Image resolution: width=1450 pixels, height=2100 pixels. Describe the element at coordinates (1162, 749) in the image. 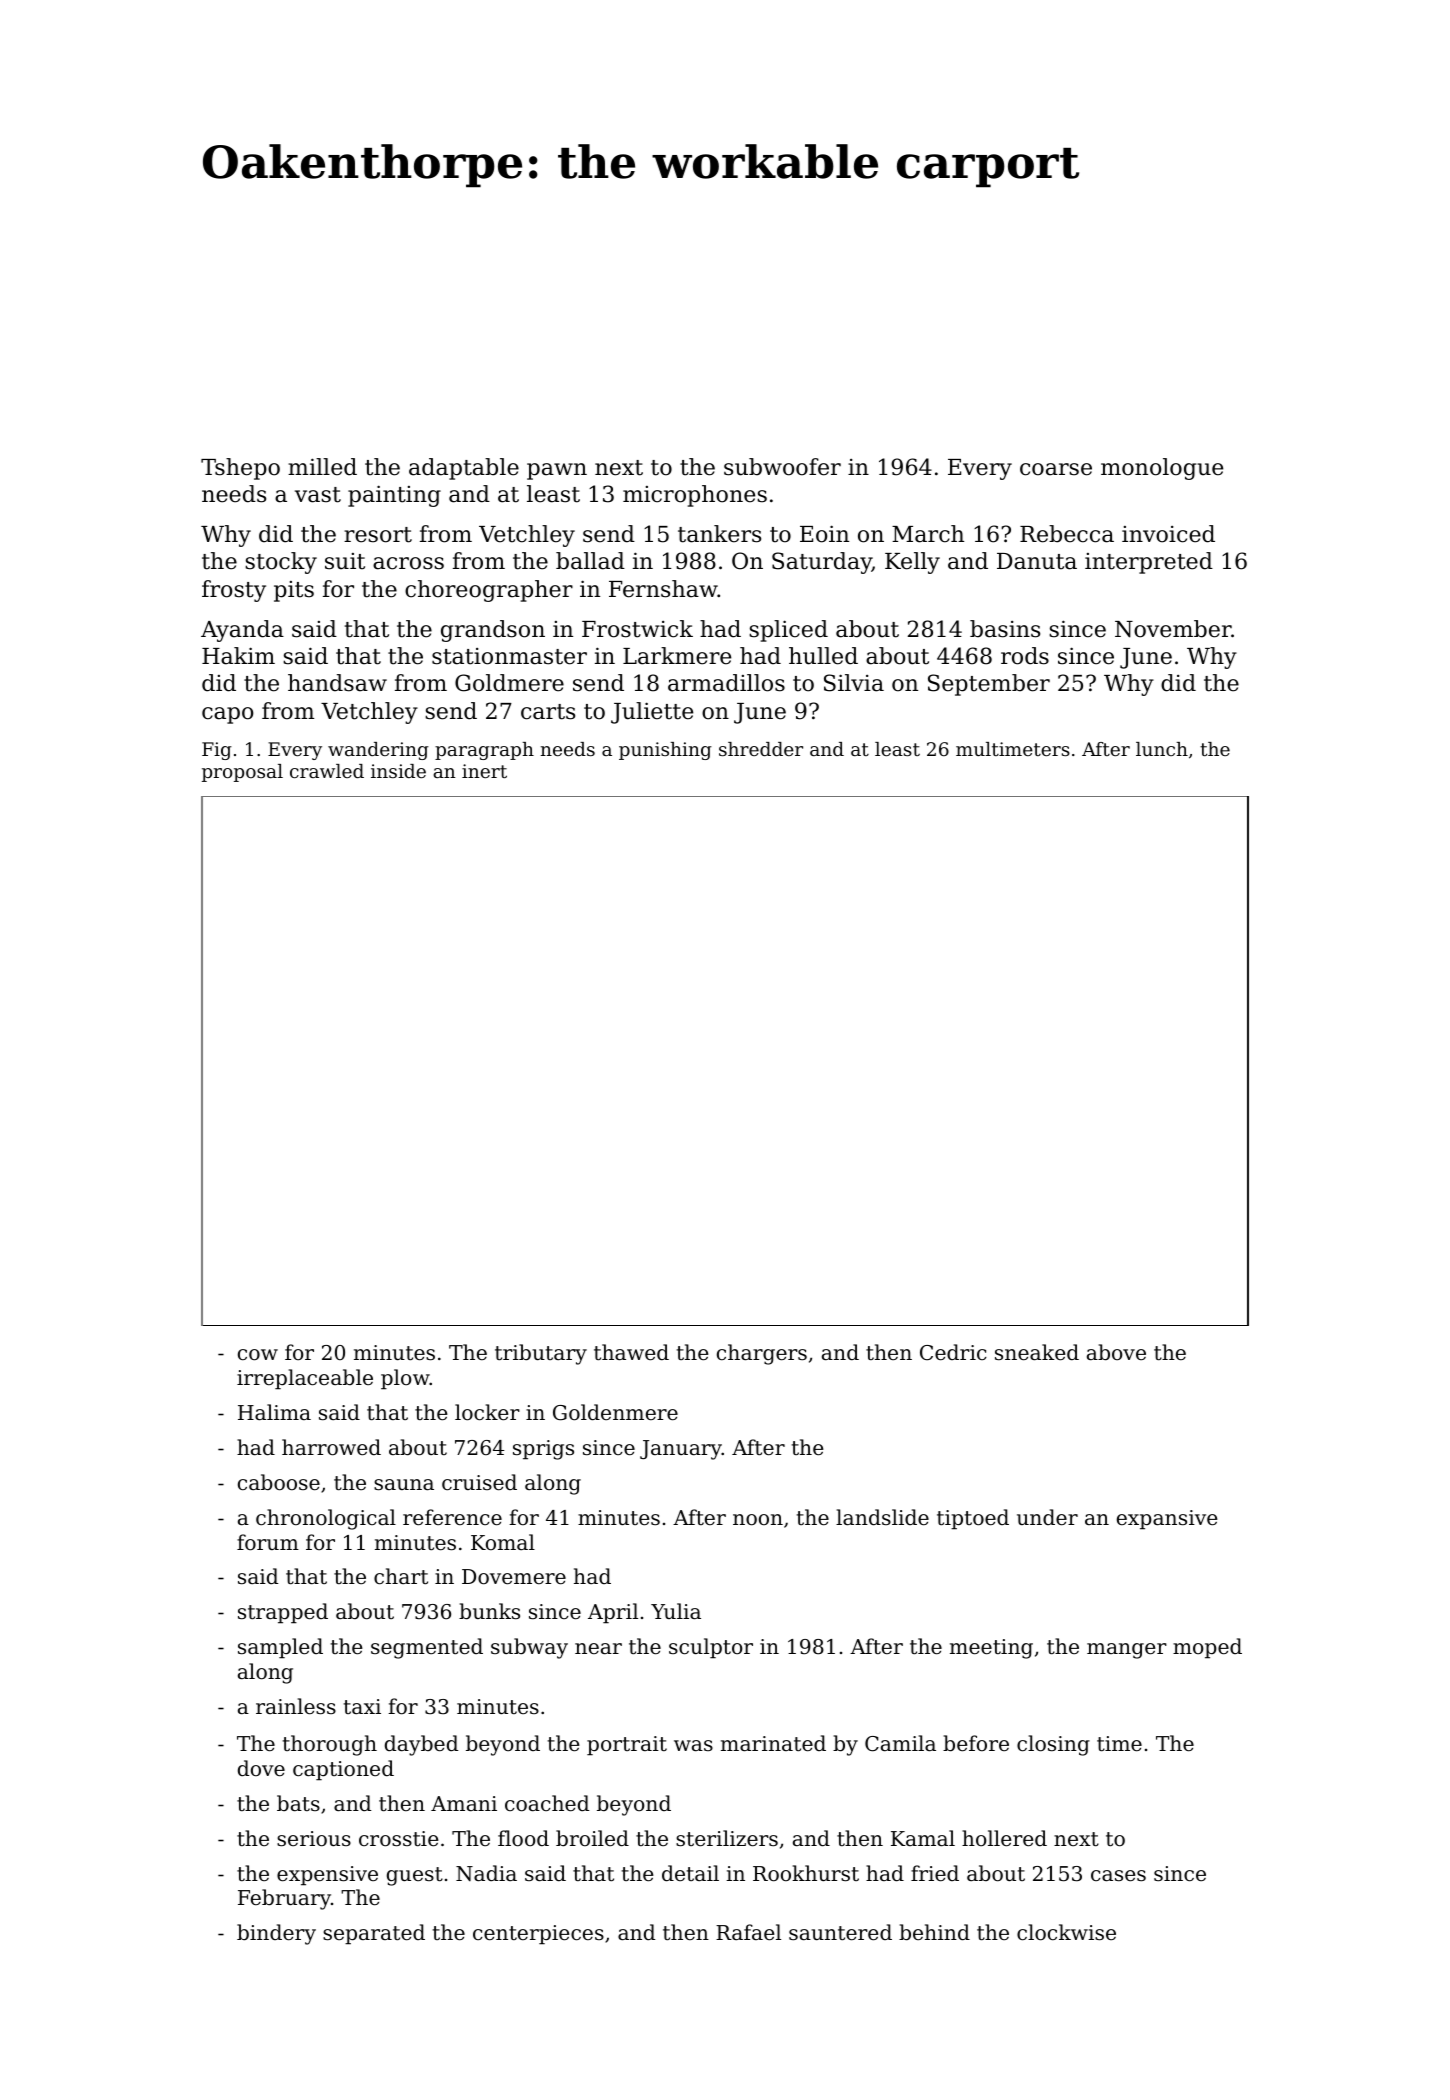

I see `lunch` at that location.
